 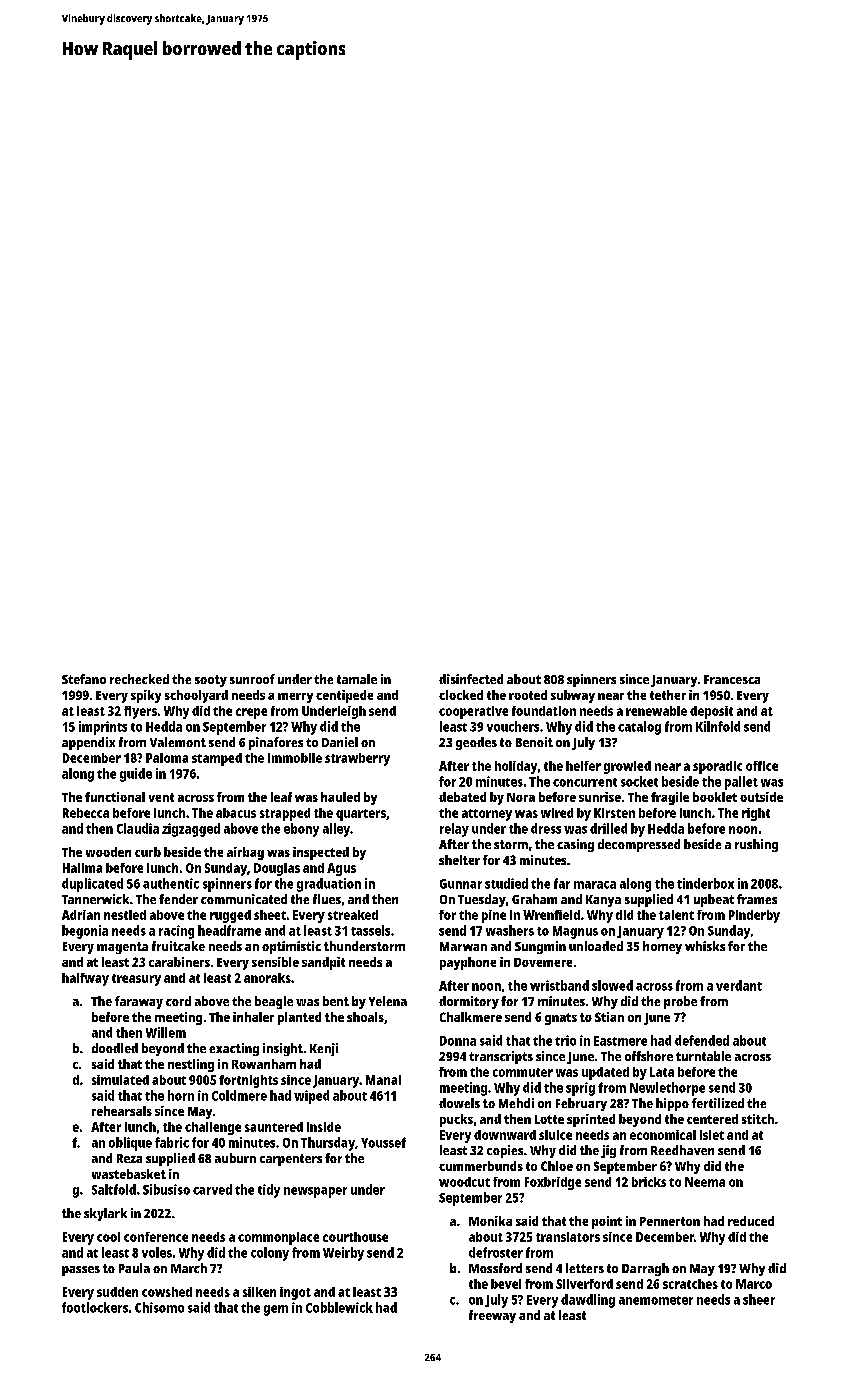 What do you see at coordinates (129, 1158) in the image?
I see `Reza` at bounding box center [129, 1158].
